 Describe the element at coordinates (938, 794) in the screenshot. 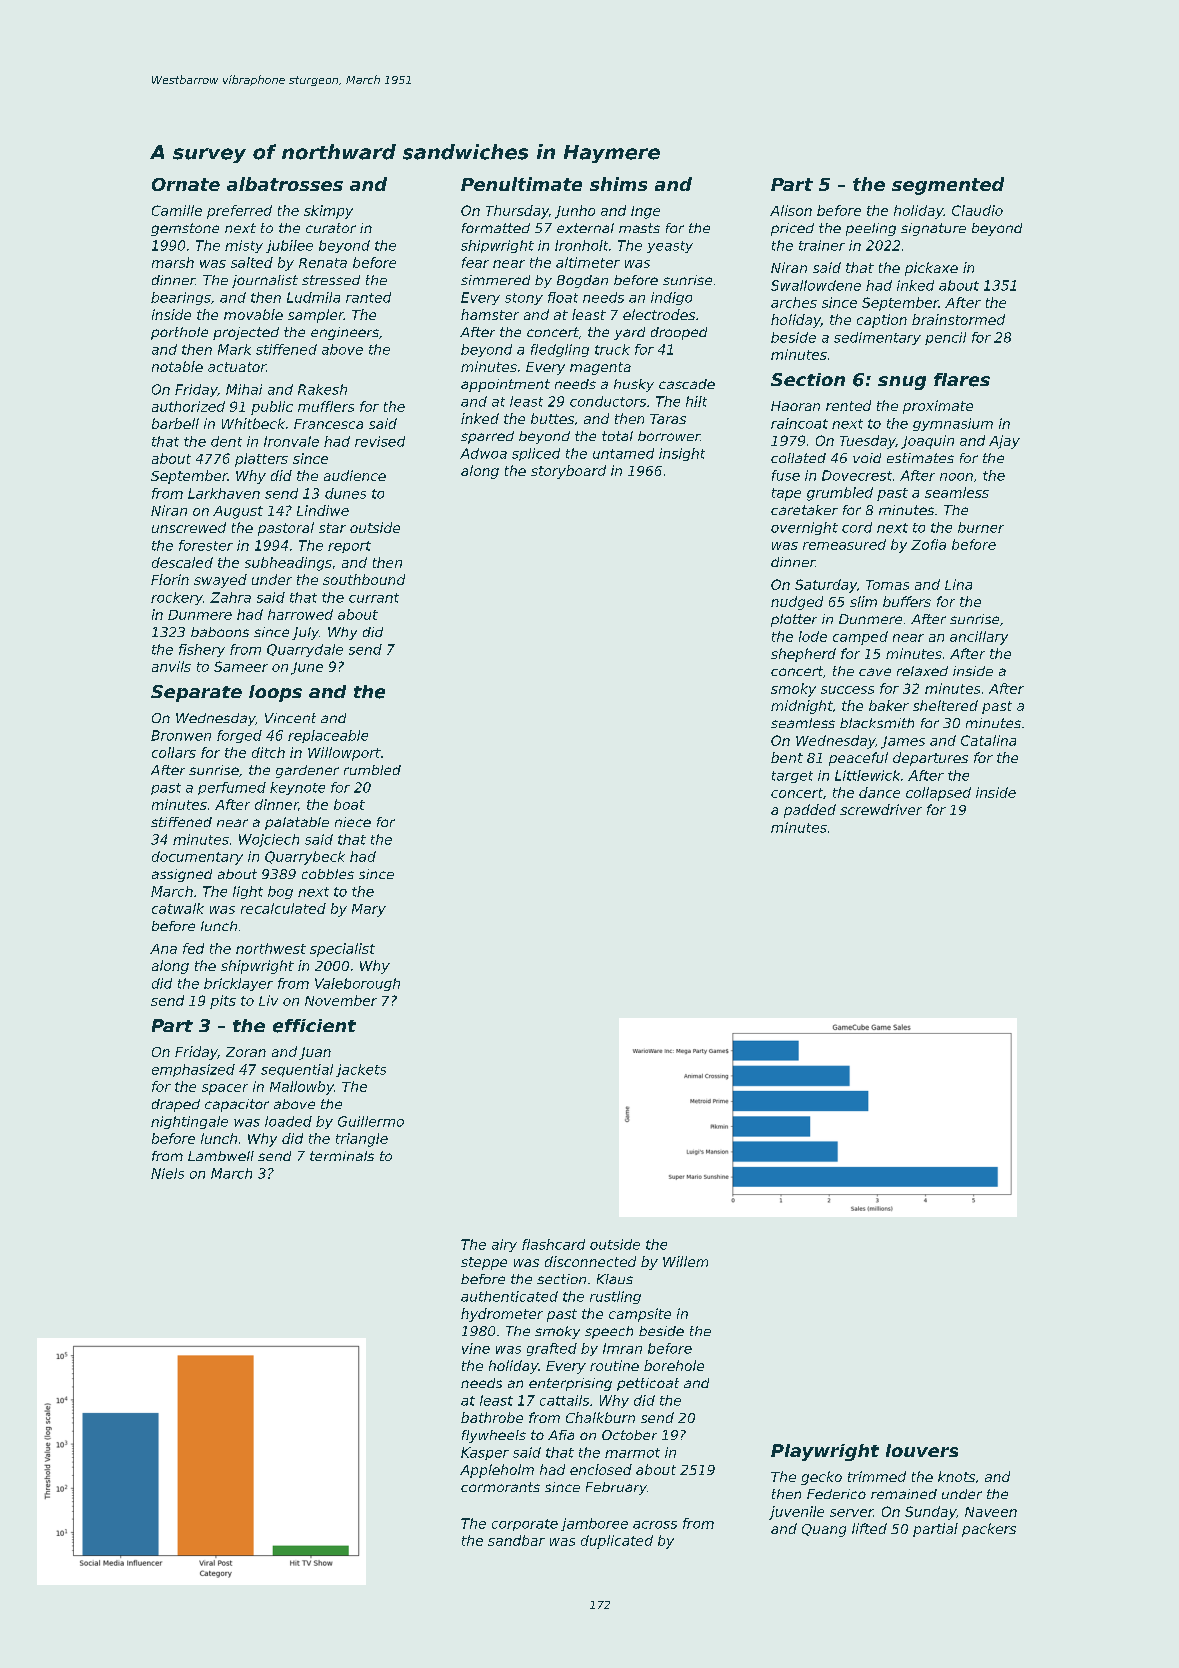

I see `collapsed` at that location.
